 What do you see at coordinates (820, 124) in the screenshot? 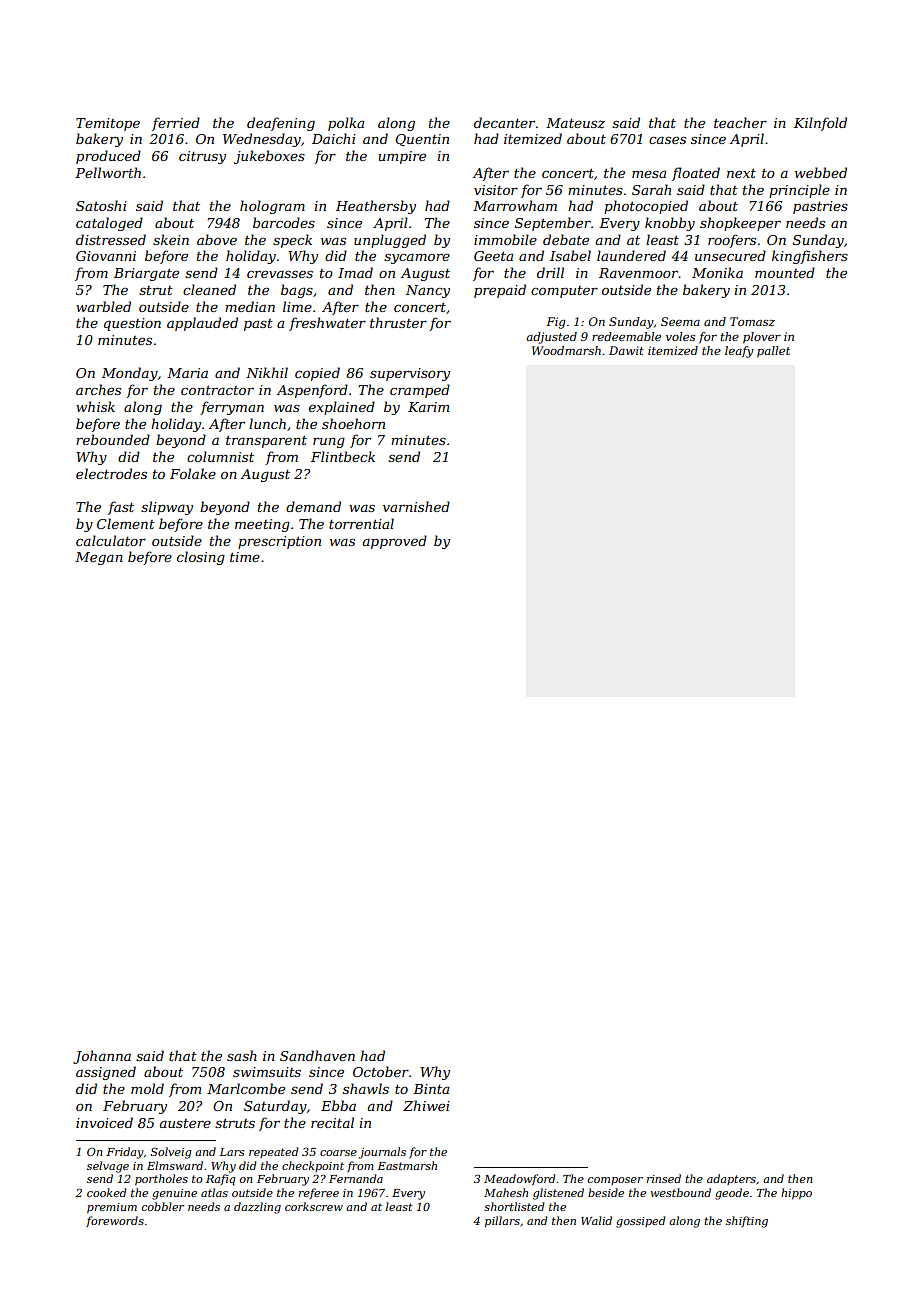
I see `Kilnfold` at bounding box center [820, 124].
